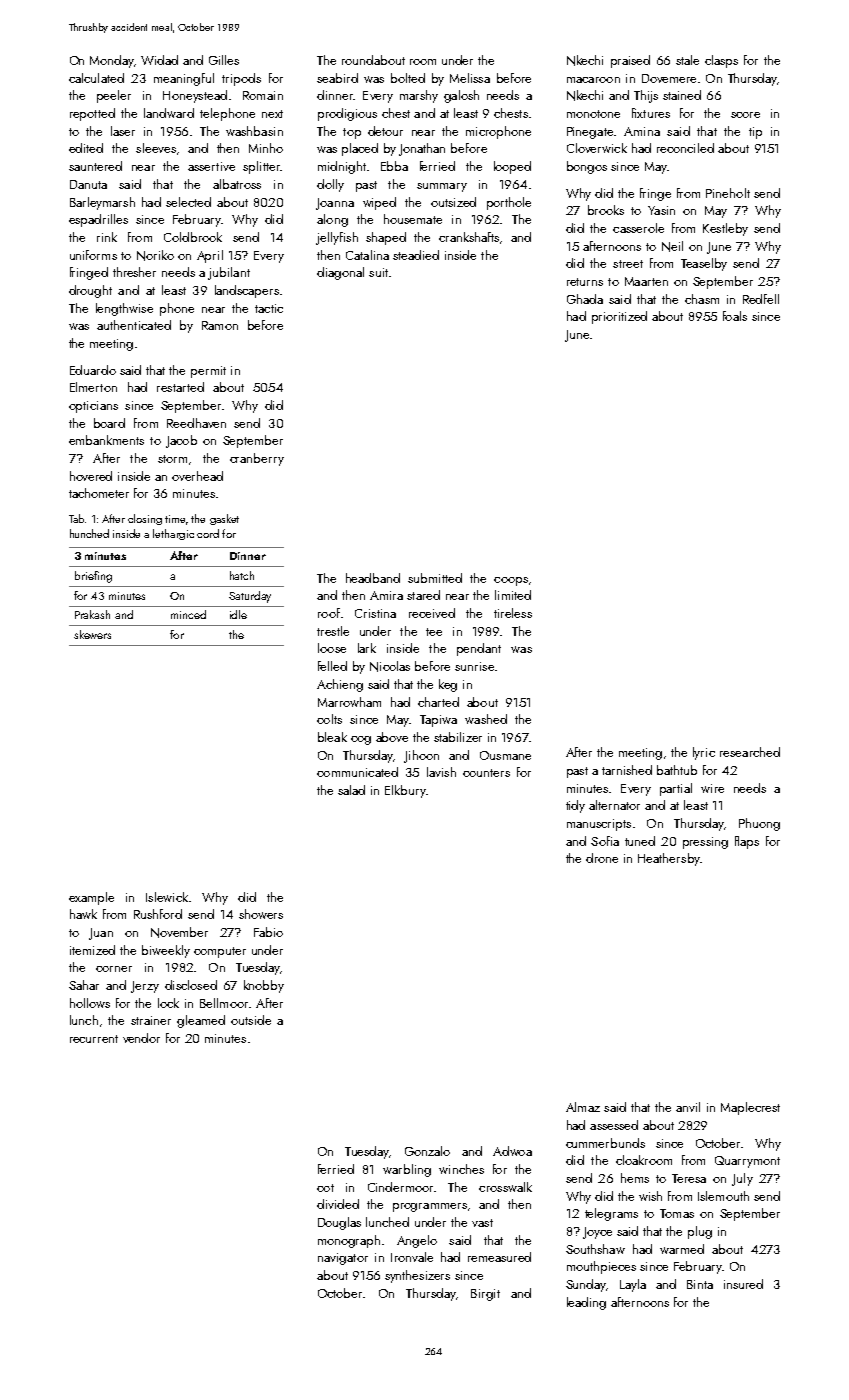  Describe the element at coordinates (509, 203) in the page. I see `porthole` at that location.
